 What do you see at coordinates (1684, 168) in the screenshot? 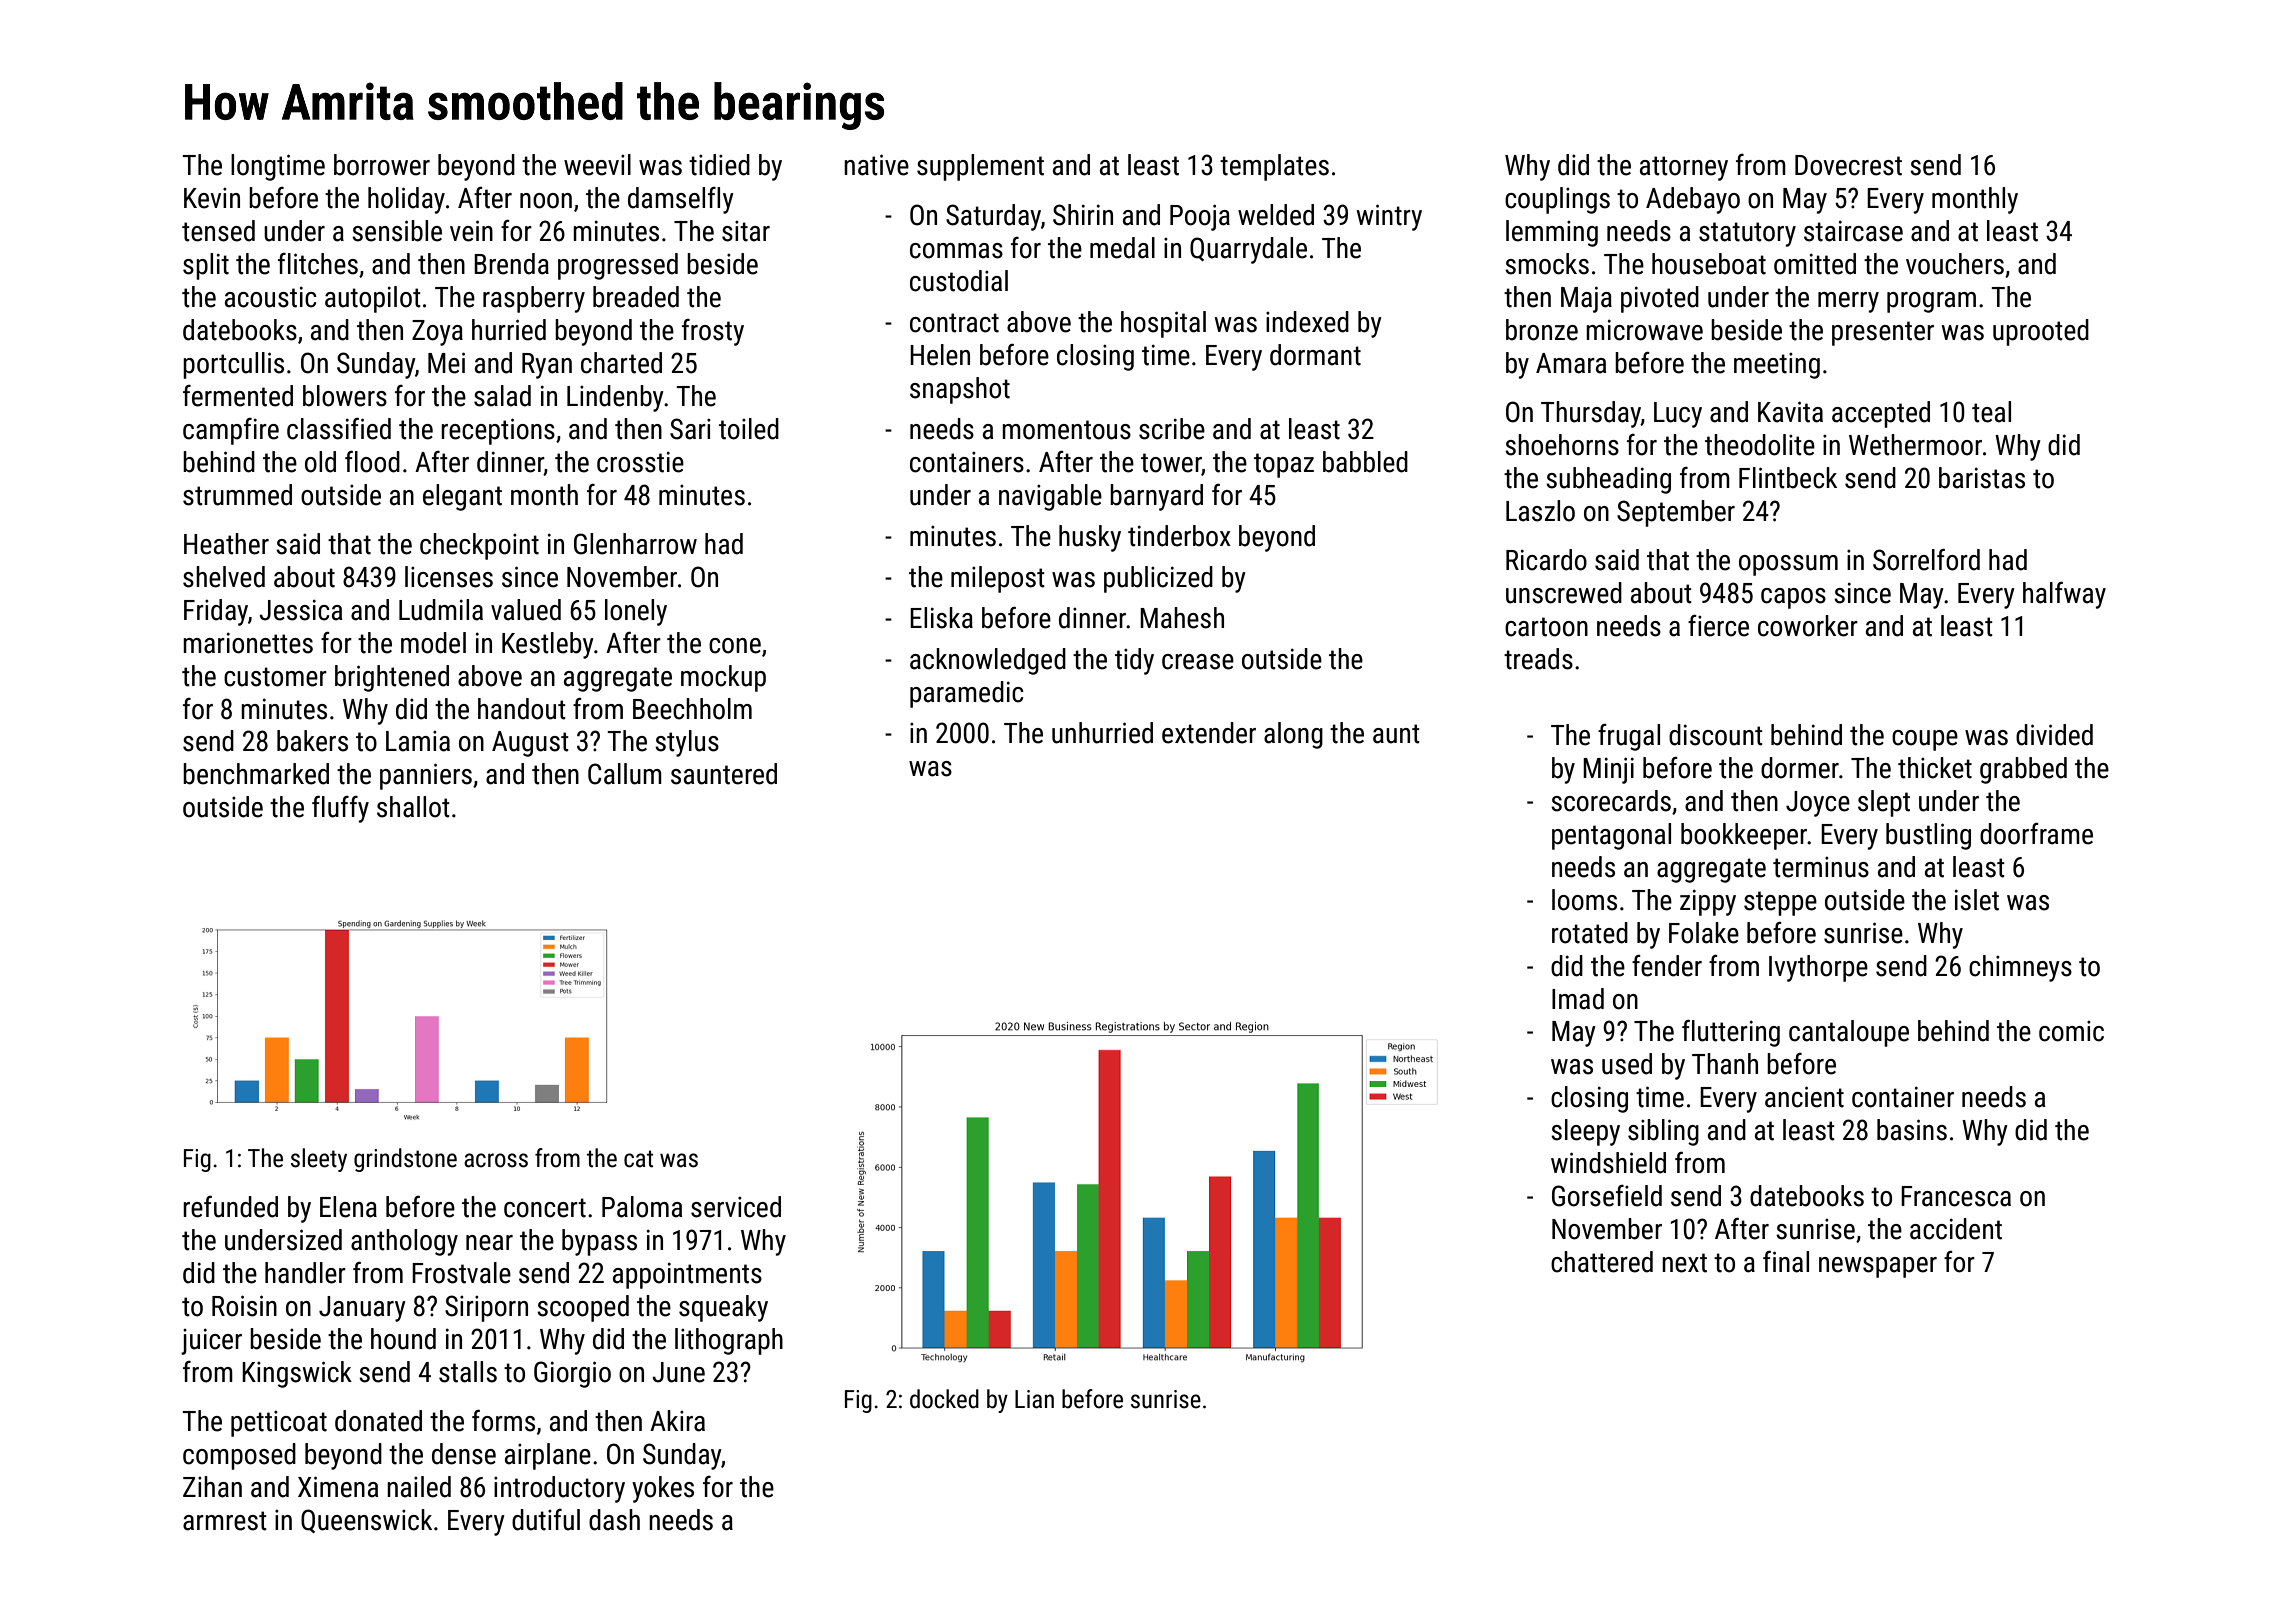
I see `attorney` at bounding box center [1684, 168].
